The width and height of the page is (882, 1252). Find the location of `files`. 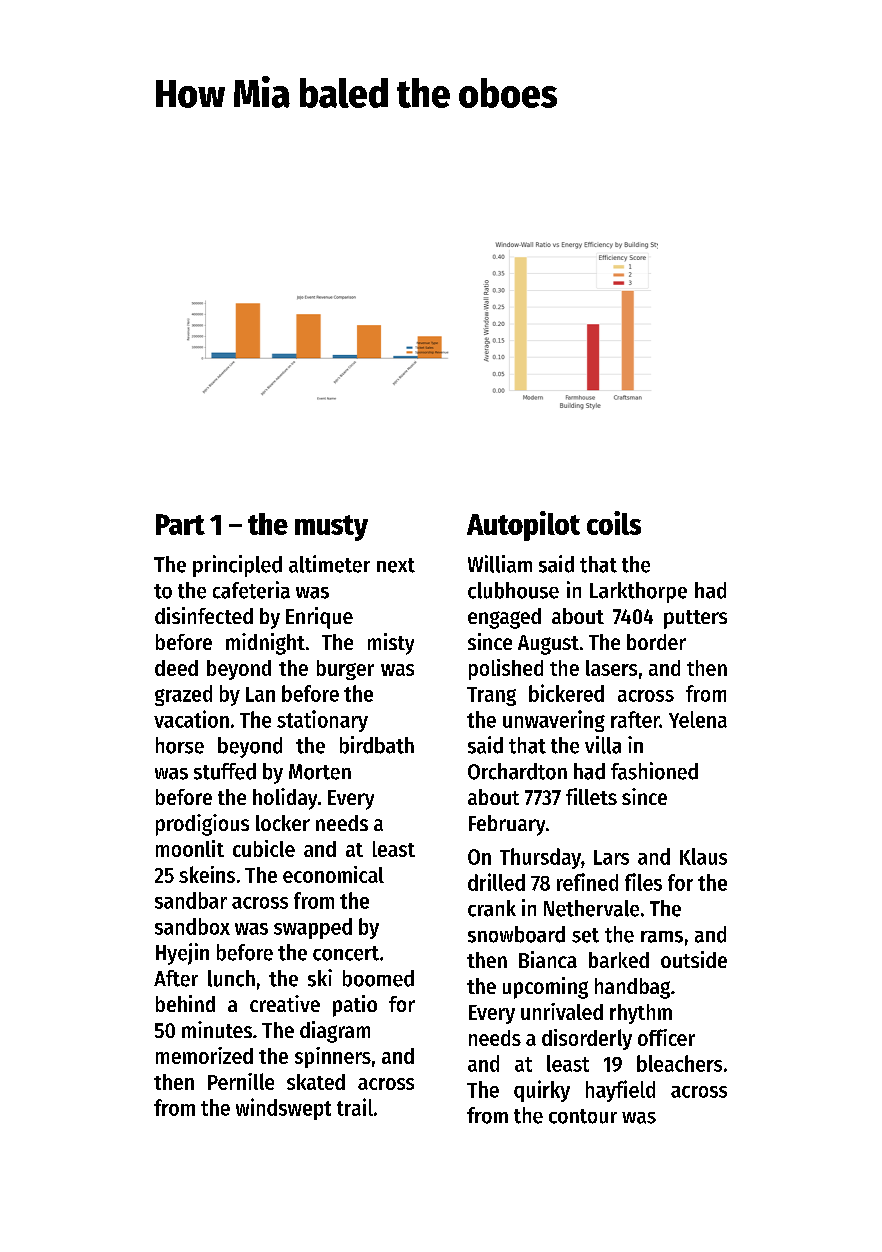

files is located at coordinates (643, 882).
